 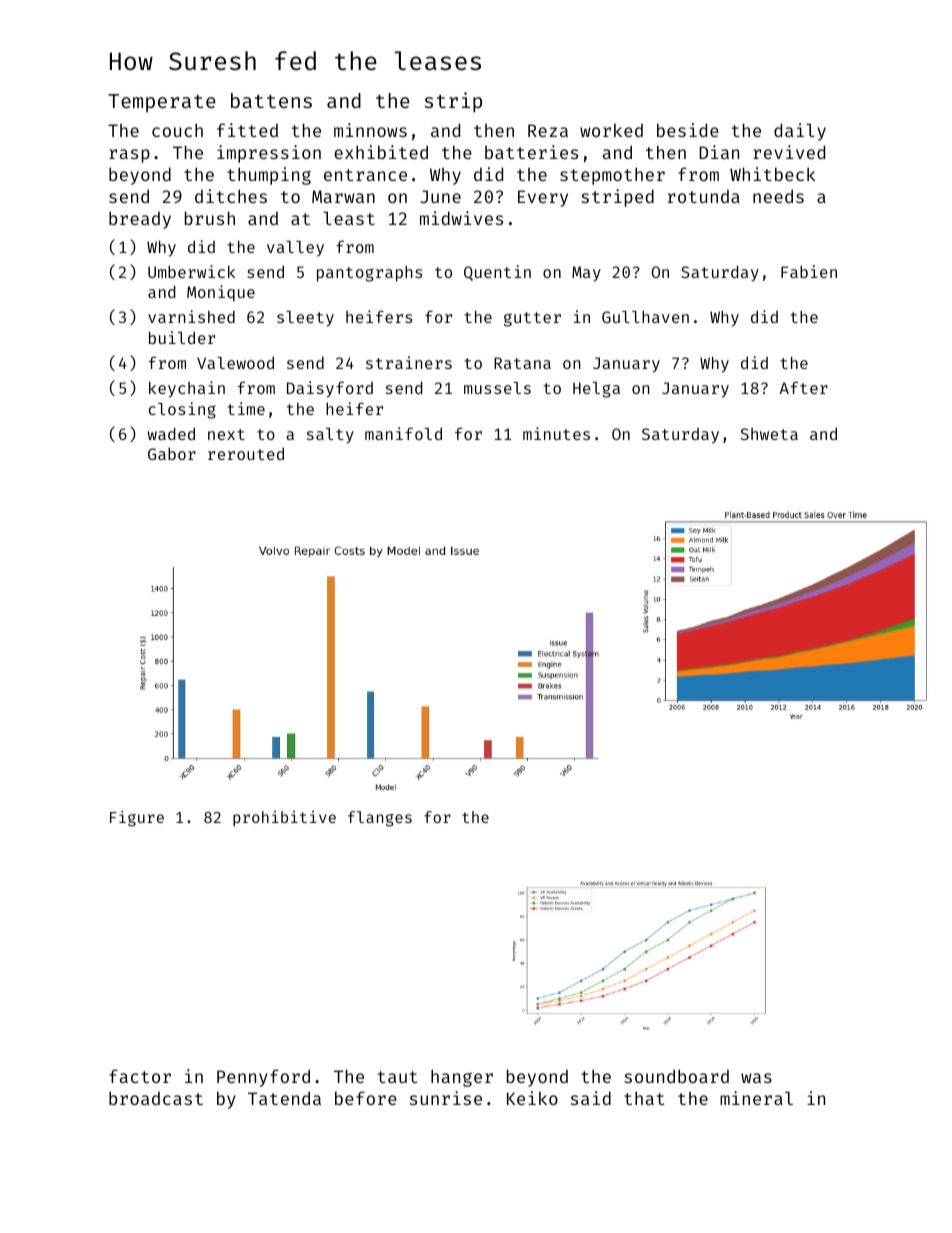 I want to click on keychain, so click(x=187, y=389).
